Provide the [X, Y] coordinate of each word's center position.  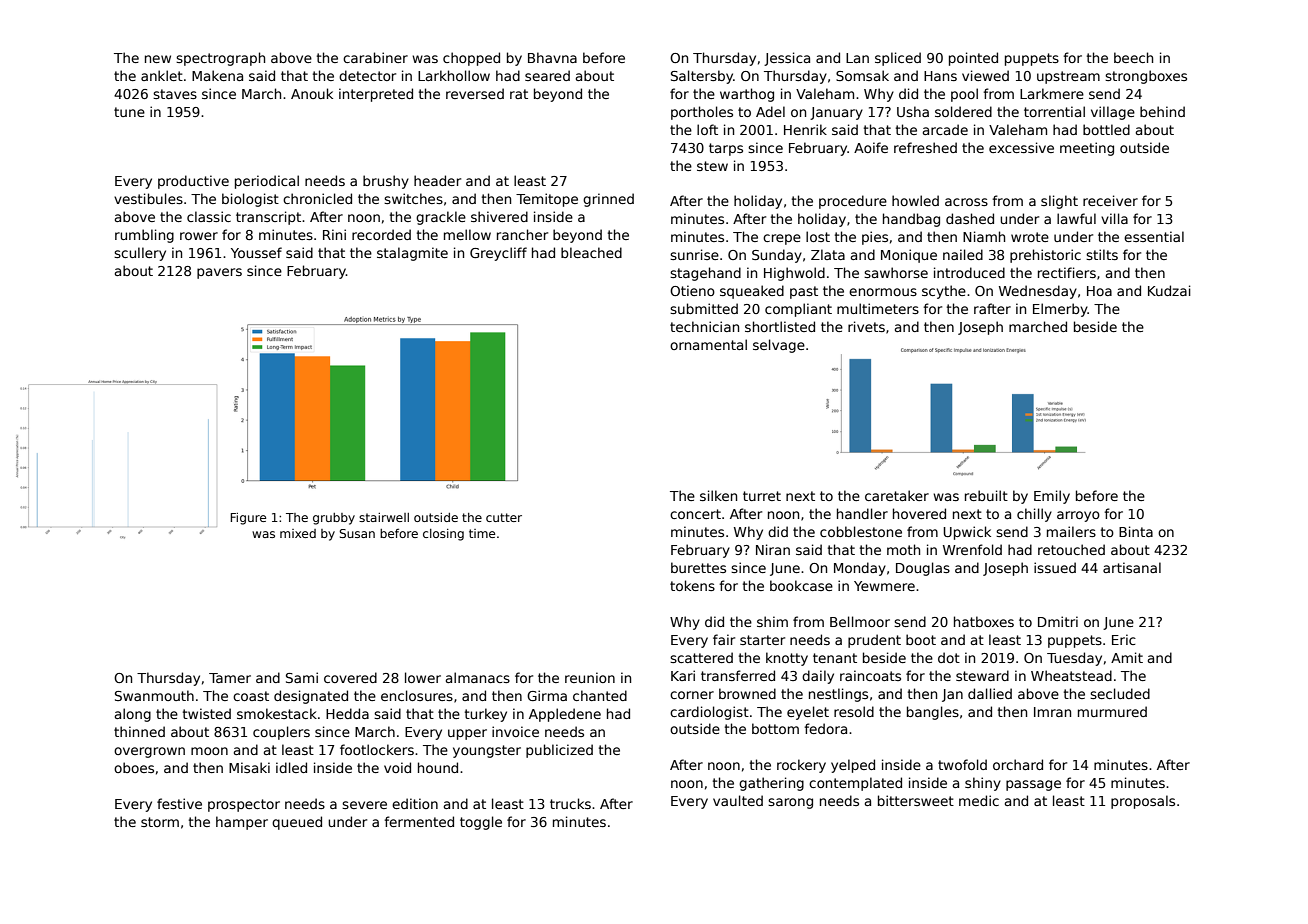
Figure [248, 519]
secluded [1120, 693]
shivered [499, 216]
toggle [481, 823]
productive [193, 182]
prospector [244, 805]
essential [1154, 236]
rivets [866, 326]
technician [704, 326]
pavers [219, 273]
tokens [692, 585]
